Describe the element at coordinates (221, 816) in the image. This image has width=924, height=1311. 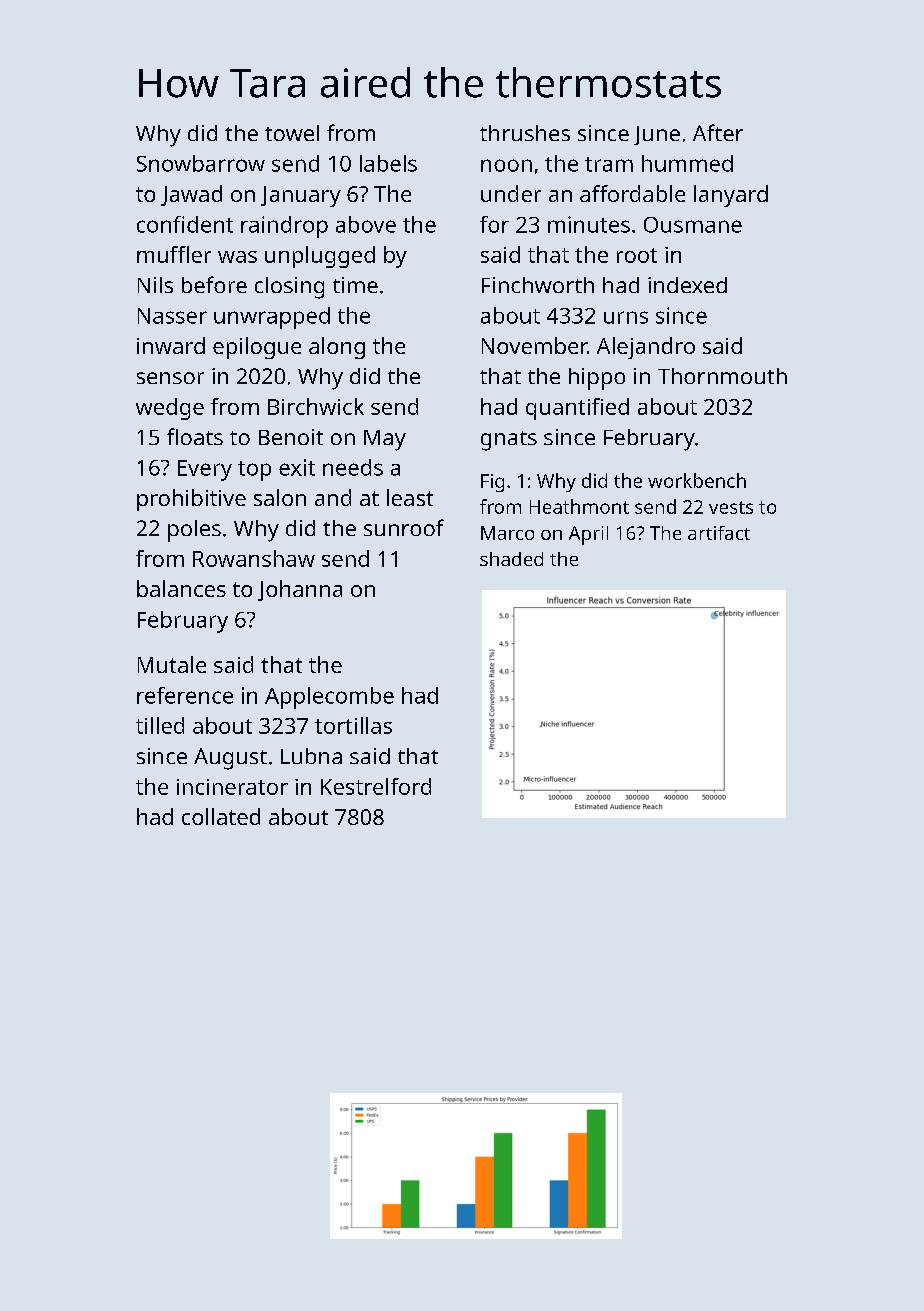
I see `collated` at that location.
